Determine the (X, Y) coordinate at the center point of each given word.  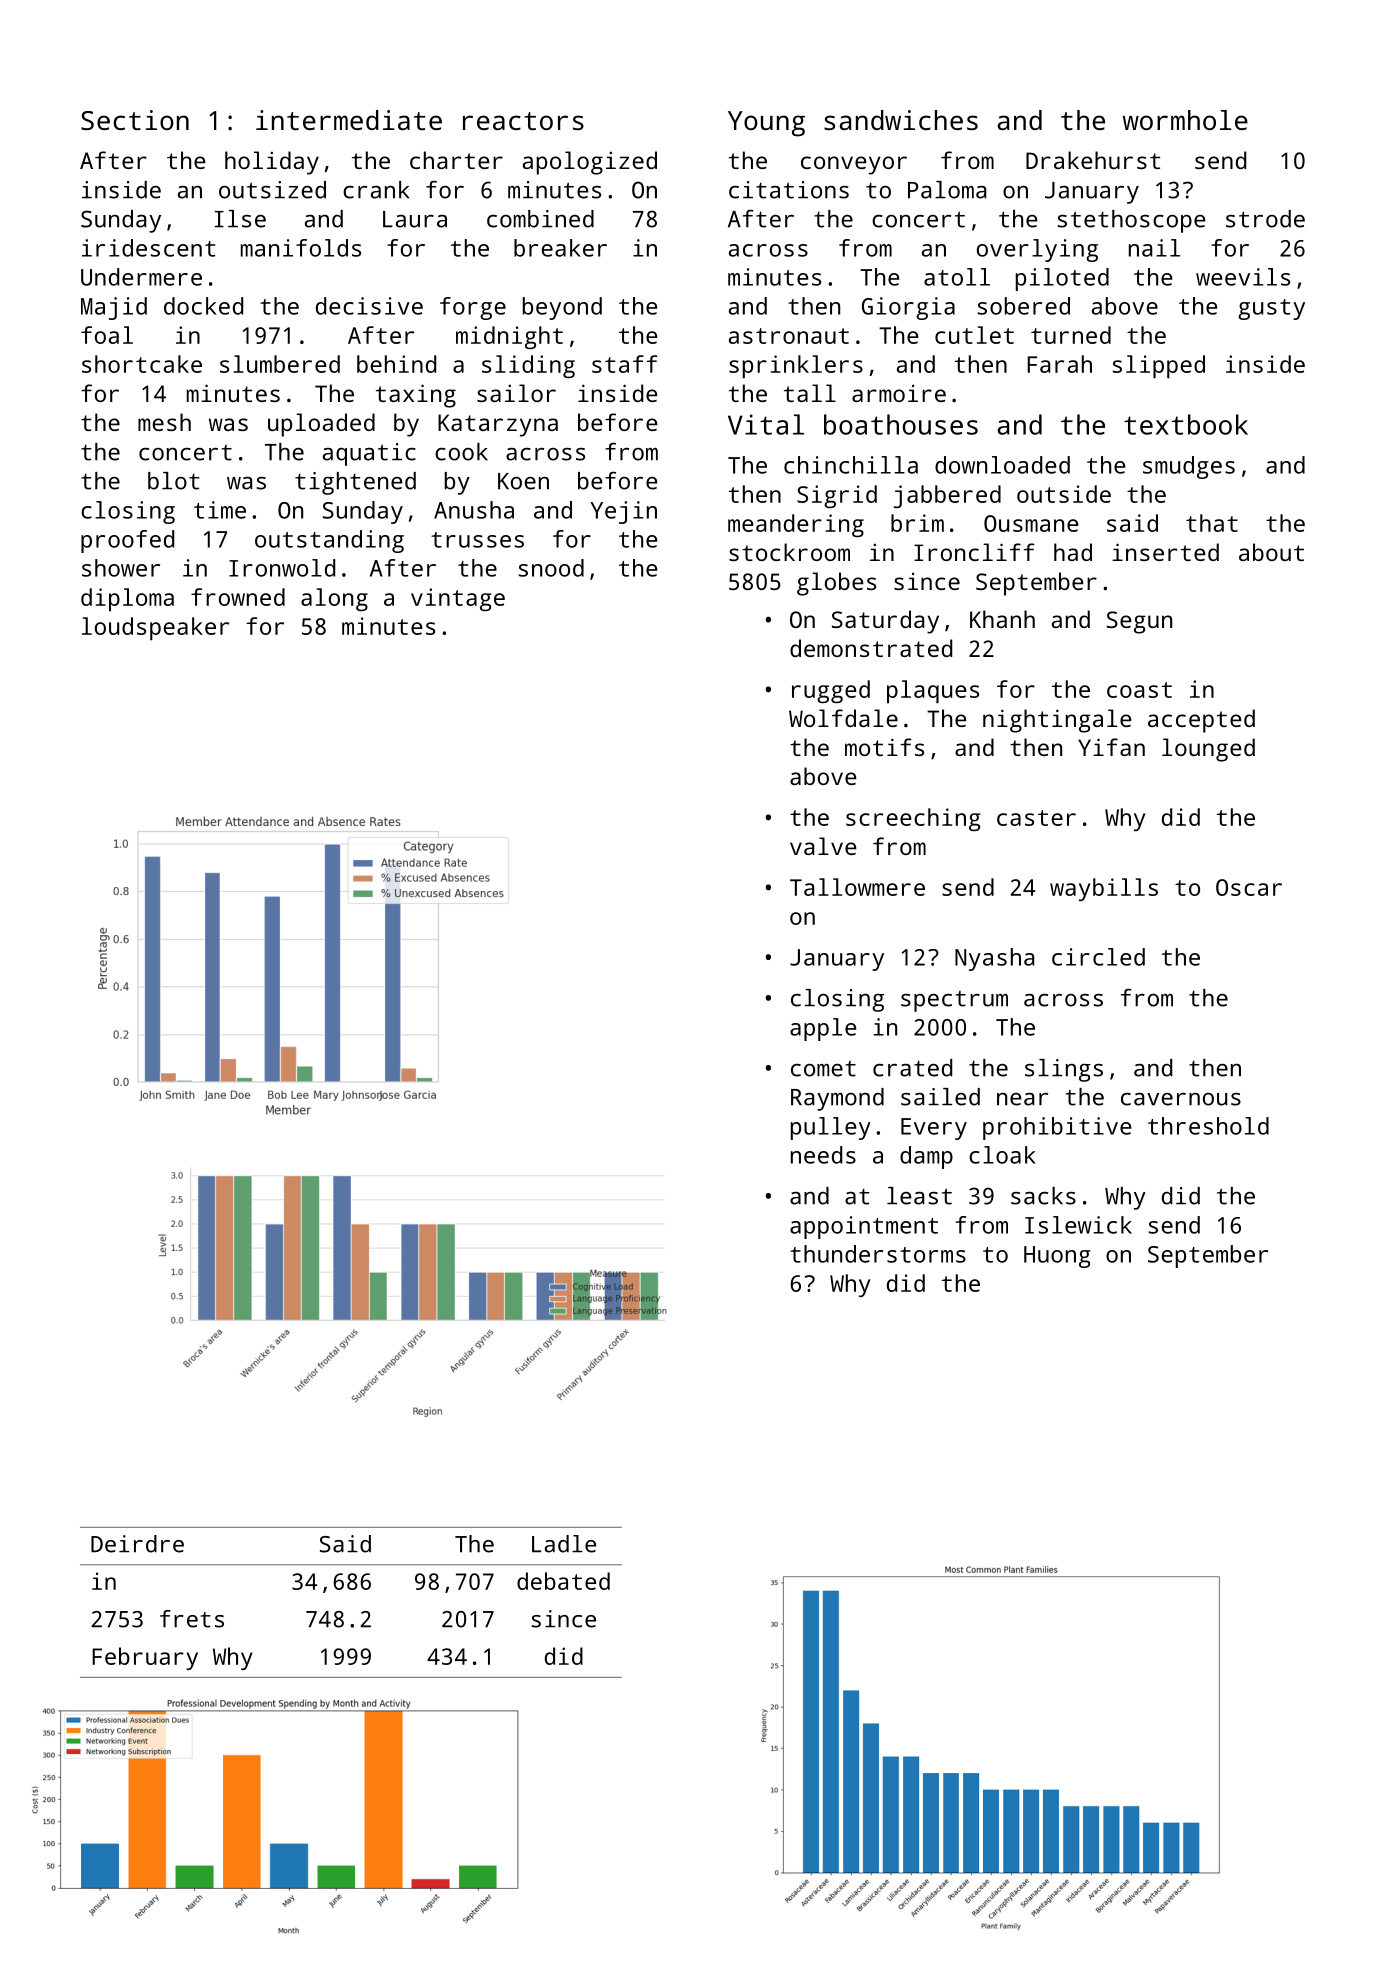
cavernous (1181, 1099)
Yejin (623, 512)
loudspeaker (155, 629)
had (1073, 552)
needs (823, 1155)
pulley (831, 1128)
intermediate (349, 120)
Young (766, 124)
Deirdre (137, 1544)
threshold (1208, 1126)
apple (823, 1029)
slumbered (280, 364)
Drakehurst (1093, 160)
